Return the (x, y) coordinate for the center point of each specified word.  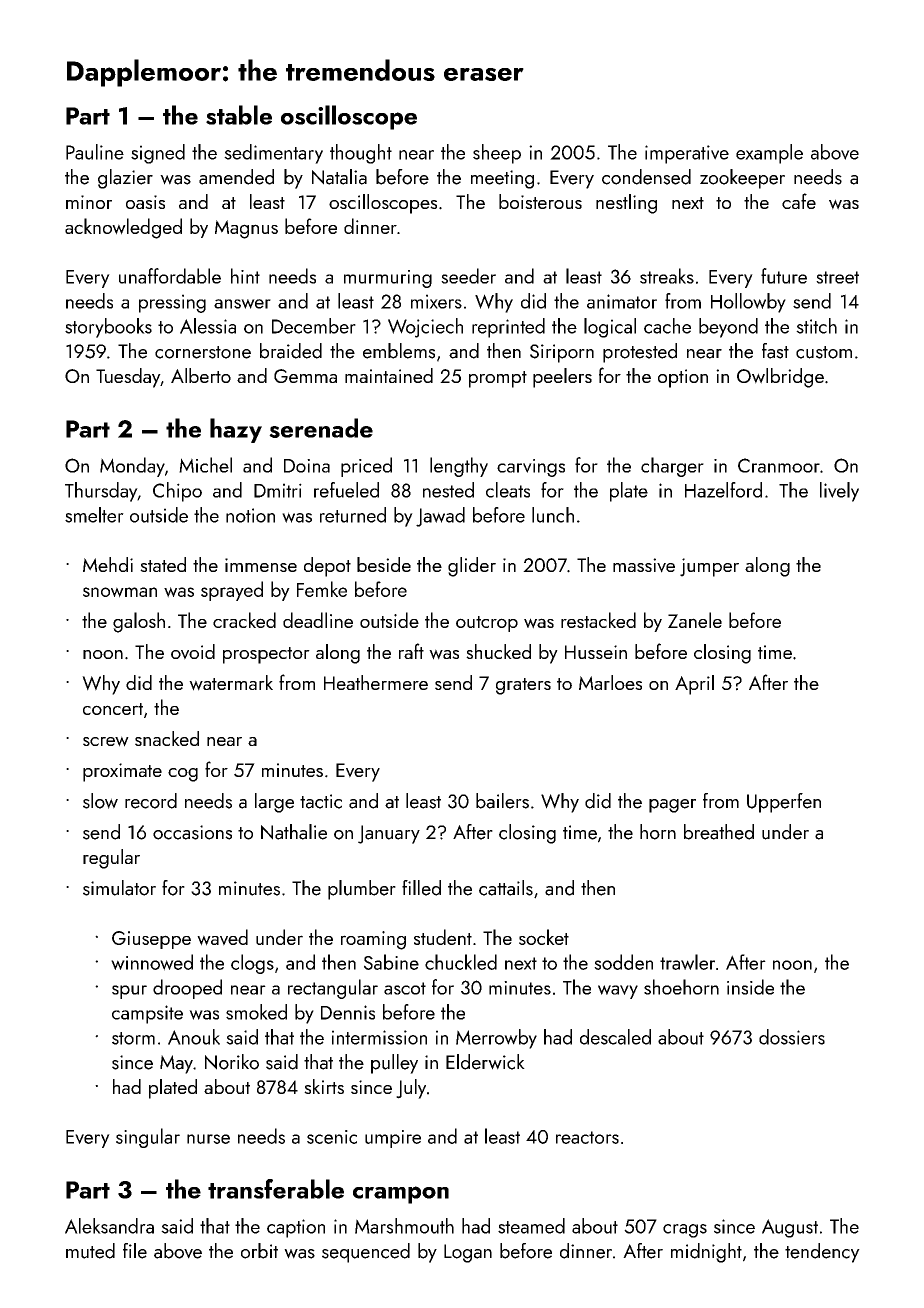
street (837, 277)
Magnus (246, 229)
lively (839, 492)
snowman (120, 592)
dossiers (792, 1037)
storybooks (108, 328)
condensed (646, 177)
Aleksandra (109, 1226)
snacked (167, 738)
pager (672, 806)
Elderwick (485, 1062)
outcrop (487, 624)
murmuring (388, 279)
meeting (502, 179)
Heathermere (376, 682)
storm (133, 1038)
